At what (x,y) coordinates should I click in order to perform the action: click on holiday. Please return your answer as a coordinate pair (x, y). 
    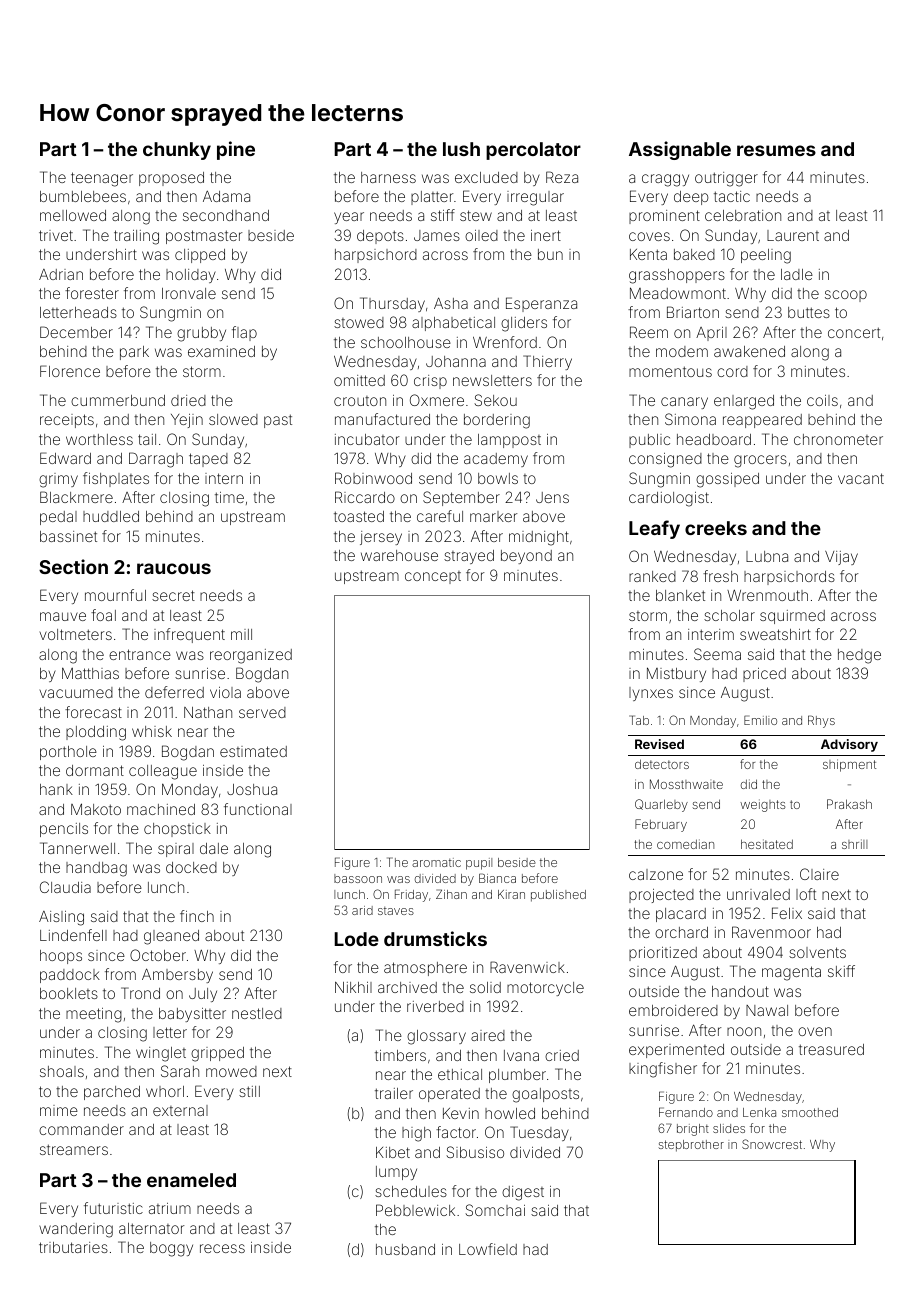
    Looking at the image, I should click on (191, 276).
